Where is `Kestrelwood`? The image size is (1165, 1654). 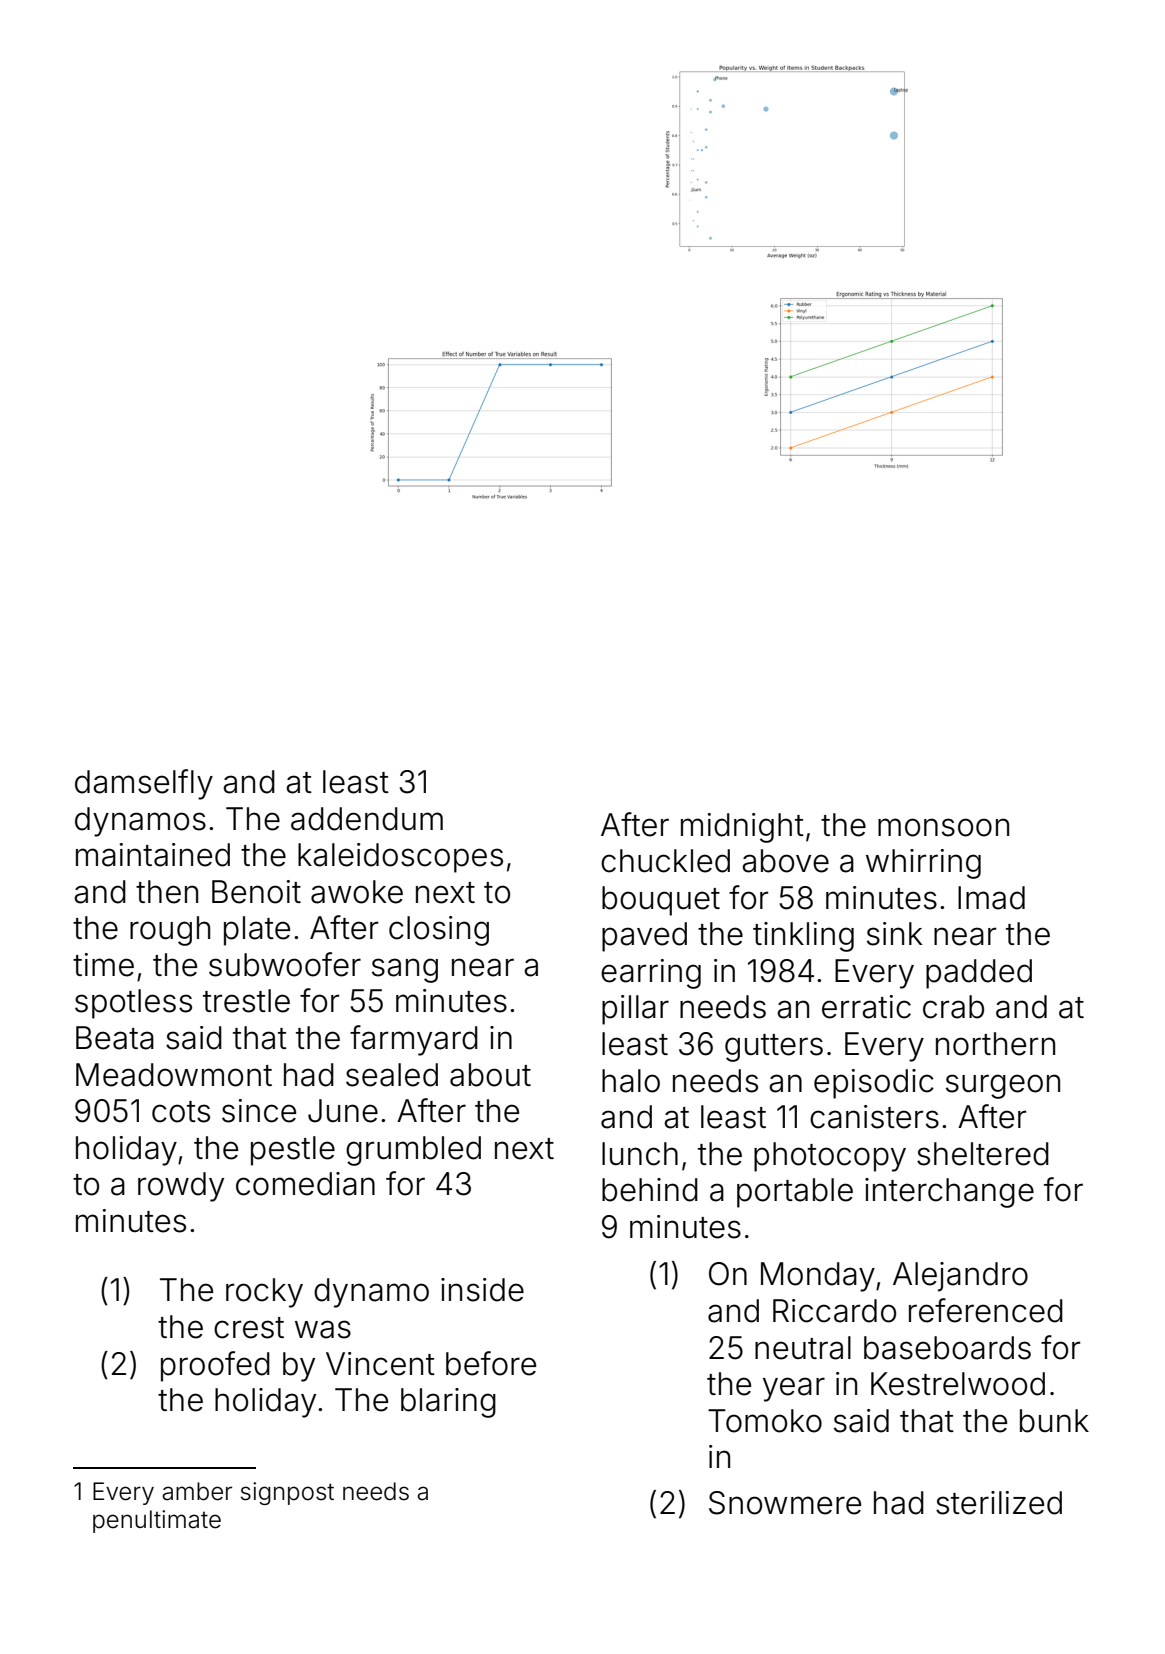
Kestrelwood is located at coordinates (958, 1384).
